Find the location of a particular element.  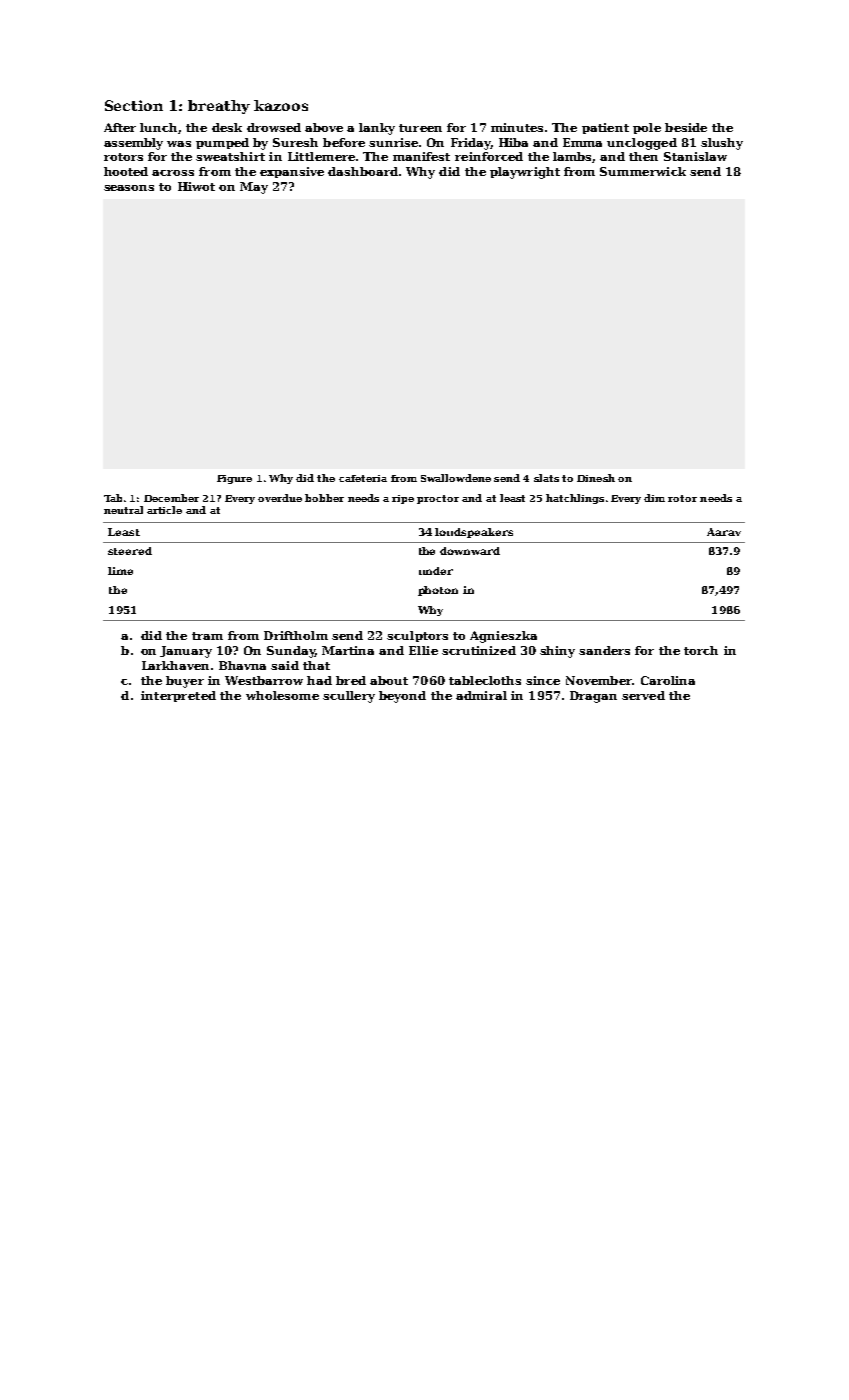

Driftholm is located at coordinates (296, 635).
